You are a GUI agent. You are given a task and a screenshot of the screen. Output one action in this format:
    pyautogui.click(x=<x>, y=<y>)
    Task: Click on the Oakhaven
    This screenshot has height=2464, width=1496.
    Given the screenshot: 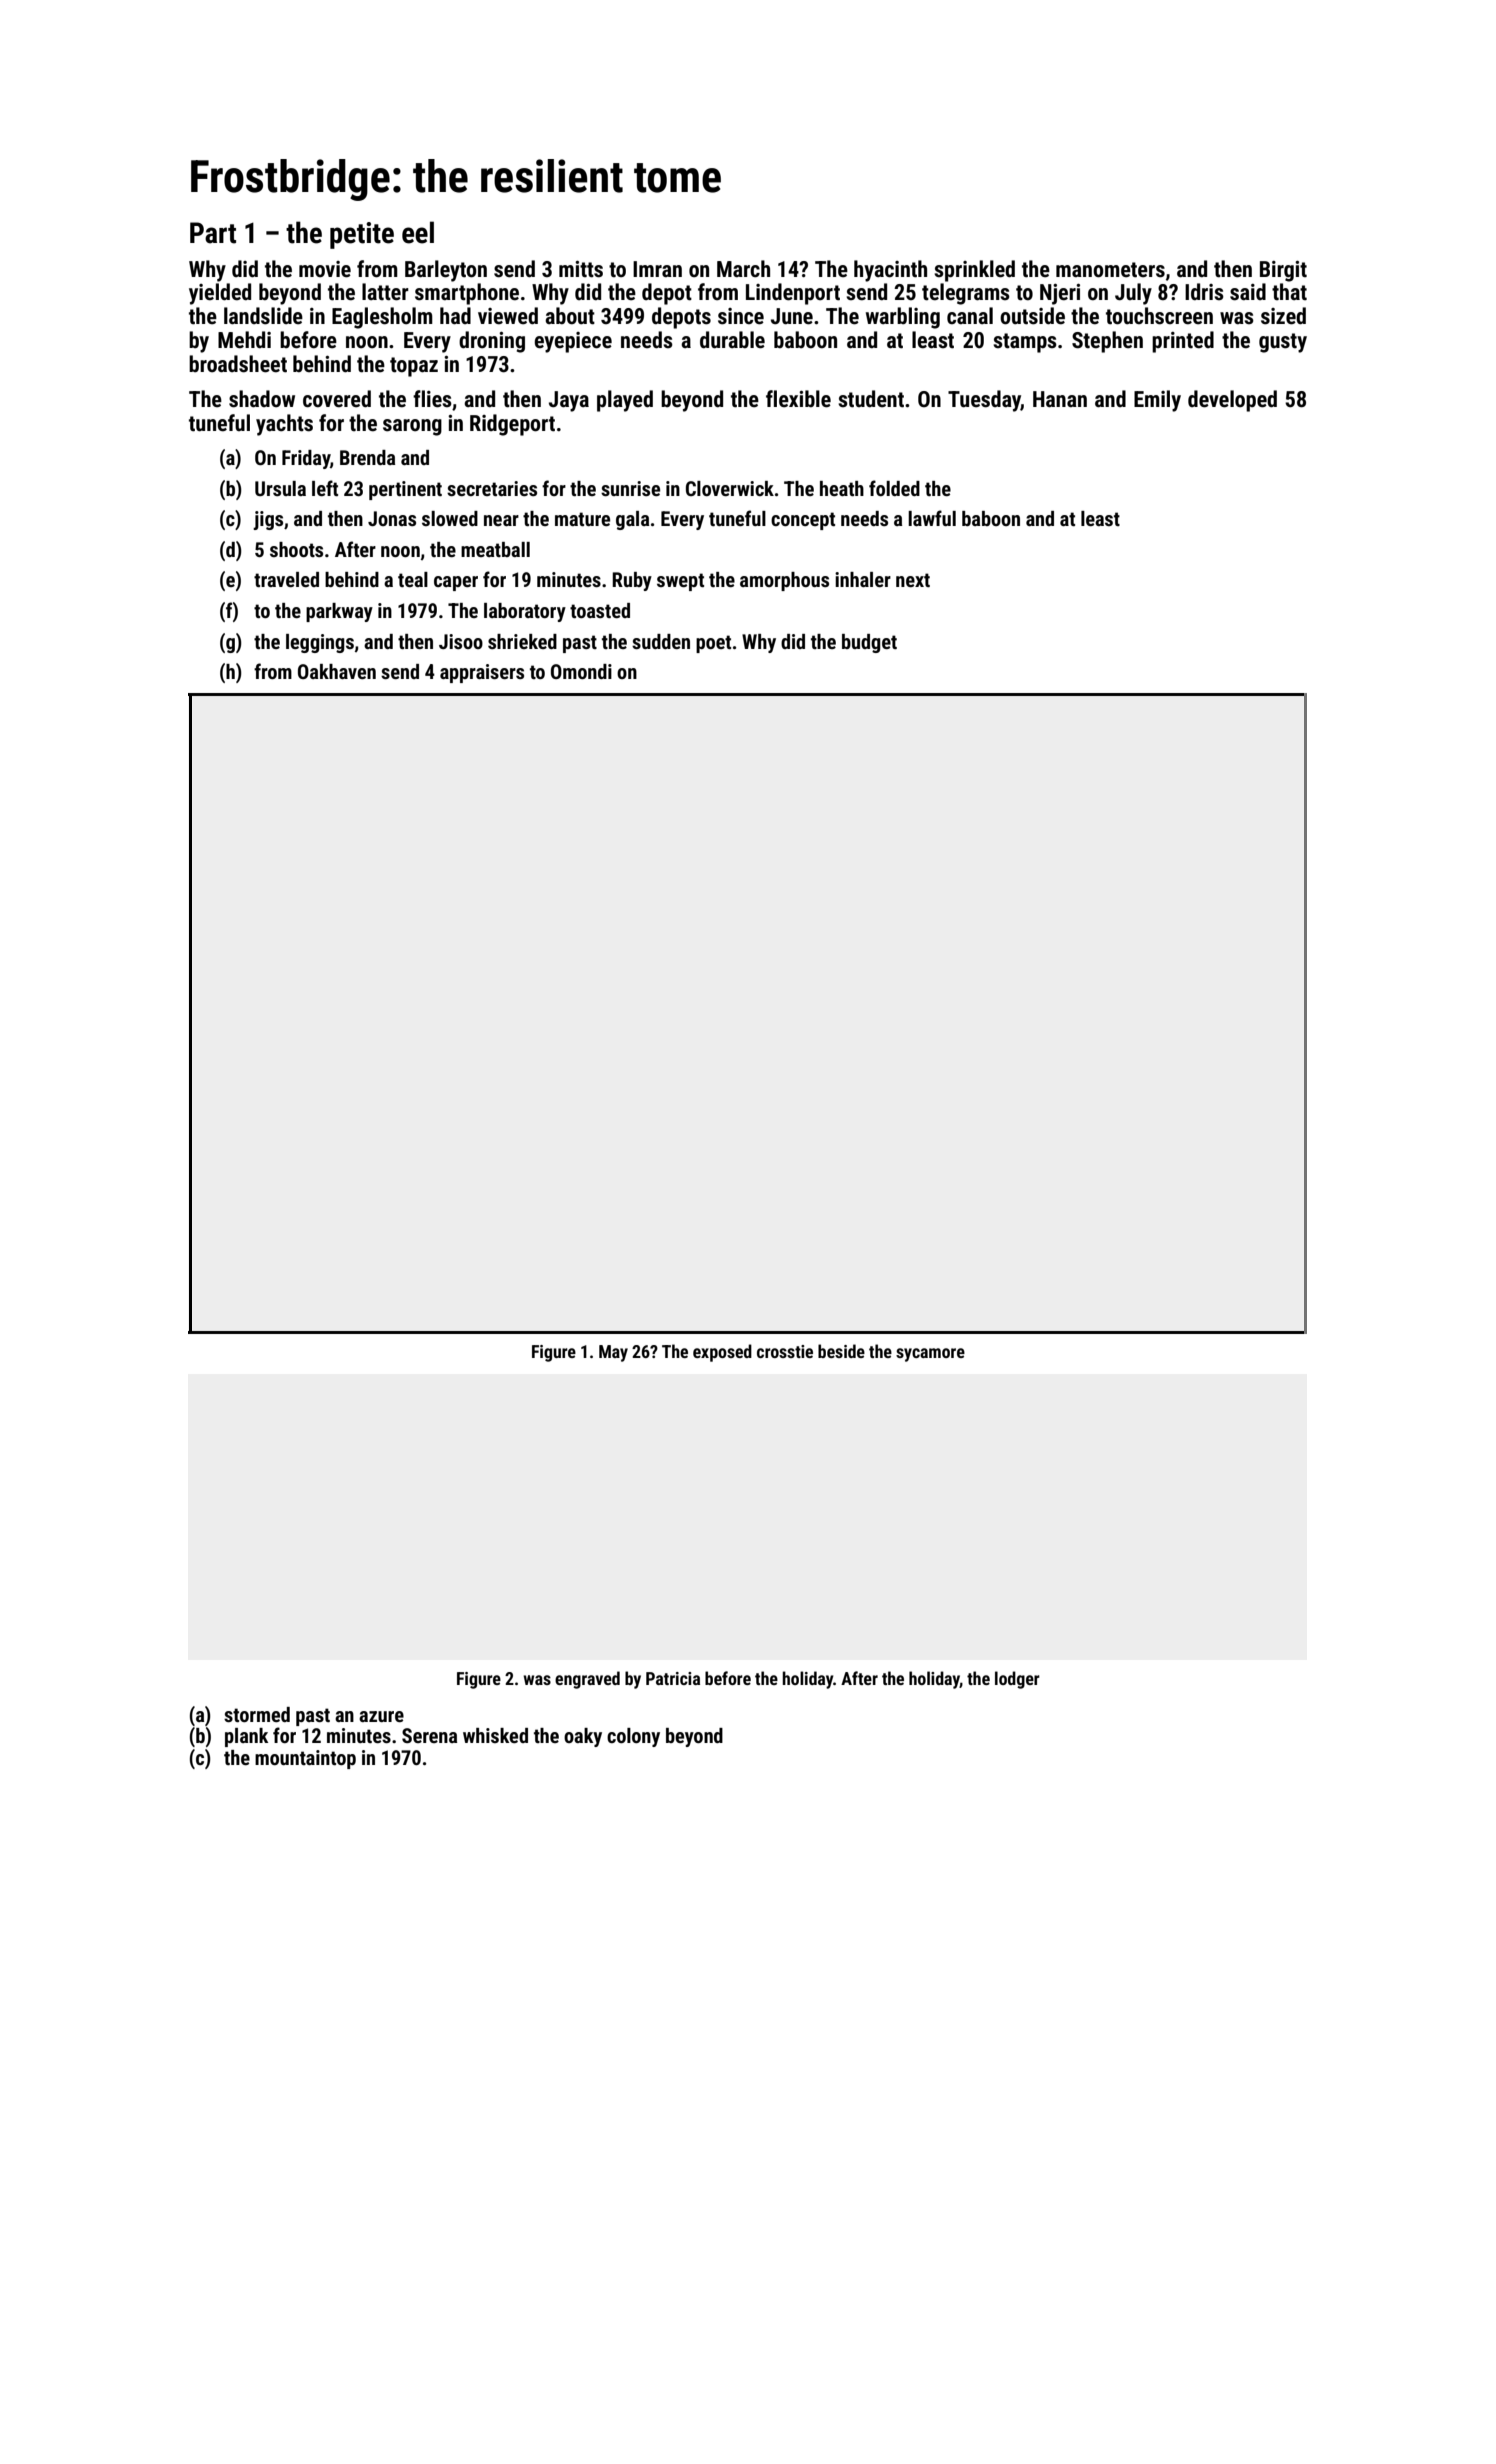 What is the action you would take?
    pyautogui.click(x=337, y=671)
